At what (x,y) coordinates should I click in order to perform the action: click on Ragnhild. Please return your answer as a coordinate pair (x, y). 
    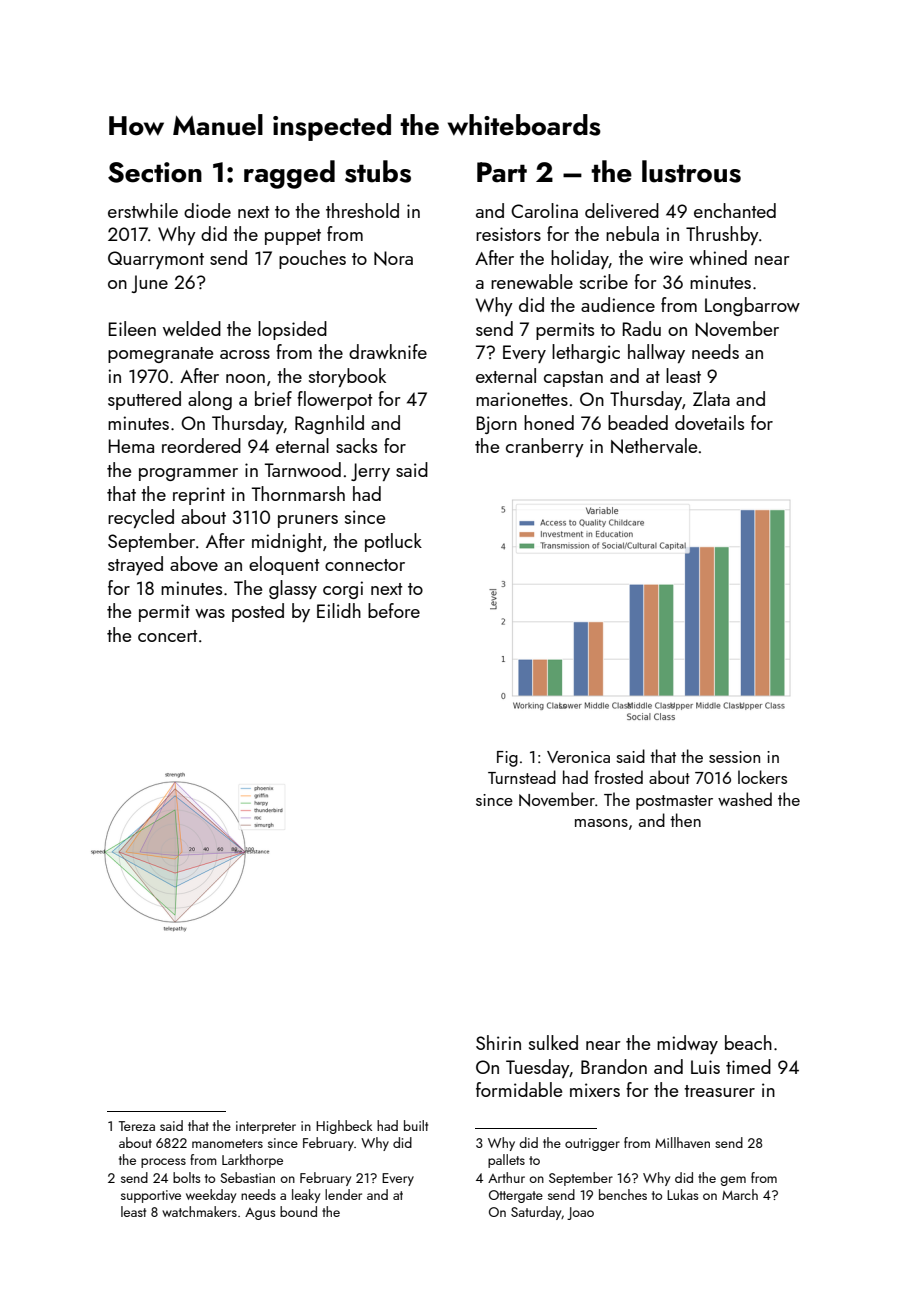
    Looking at the image, I should click on (329, 424).
